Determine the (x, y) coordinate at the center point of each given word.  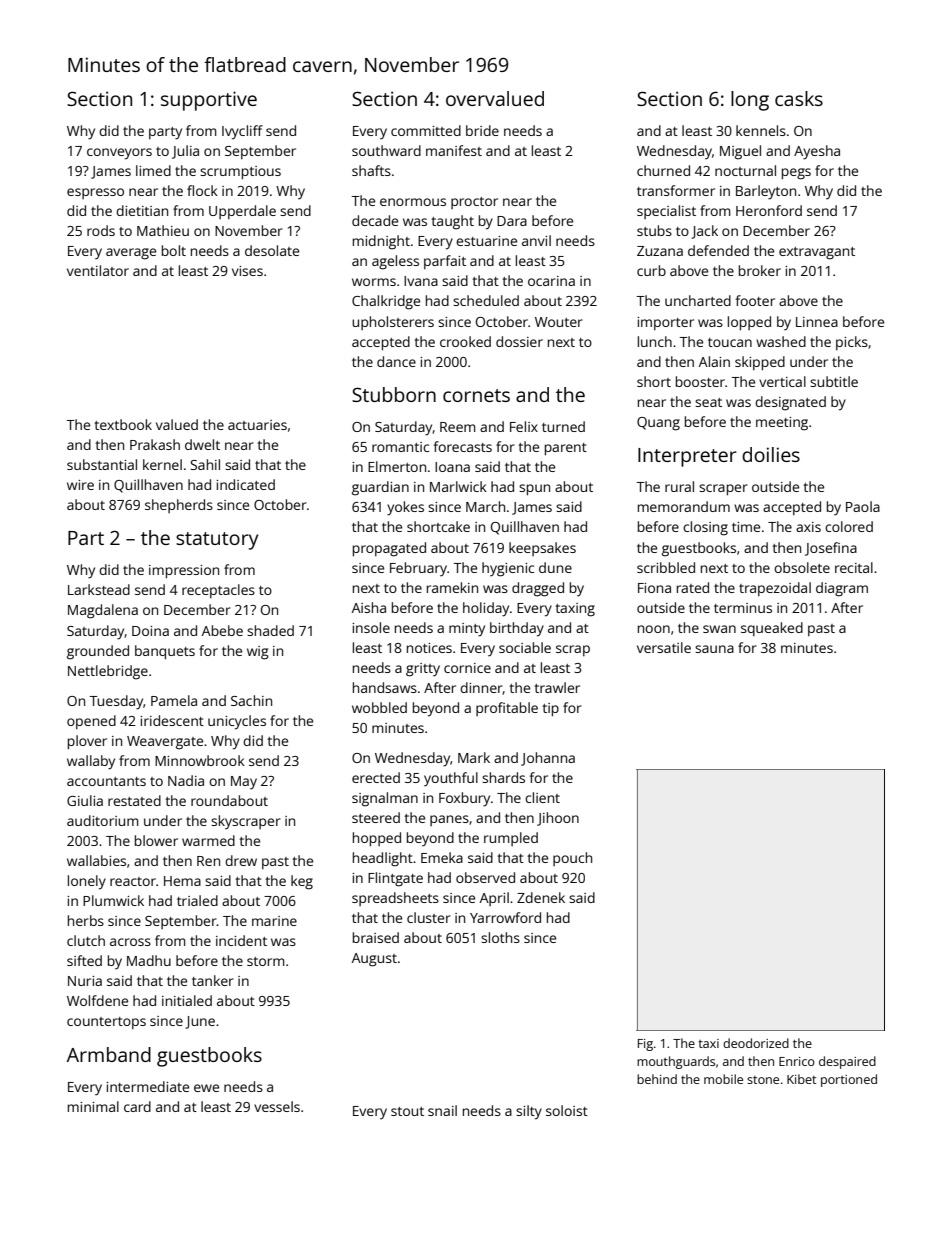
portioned (849, 1080)
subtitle (834, 381)
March (485, 506)
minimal (93, 1106)
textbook (123, 424)
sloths (500, 937)
